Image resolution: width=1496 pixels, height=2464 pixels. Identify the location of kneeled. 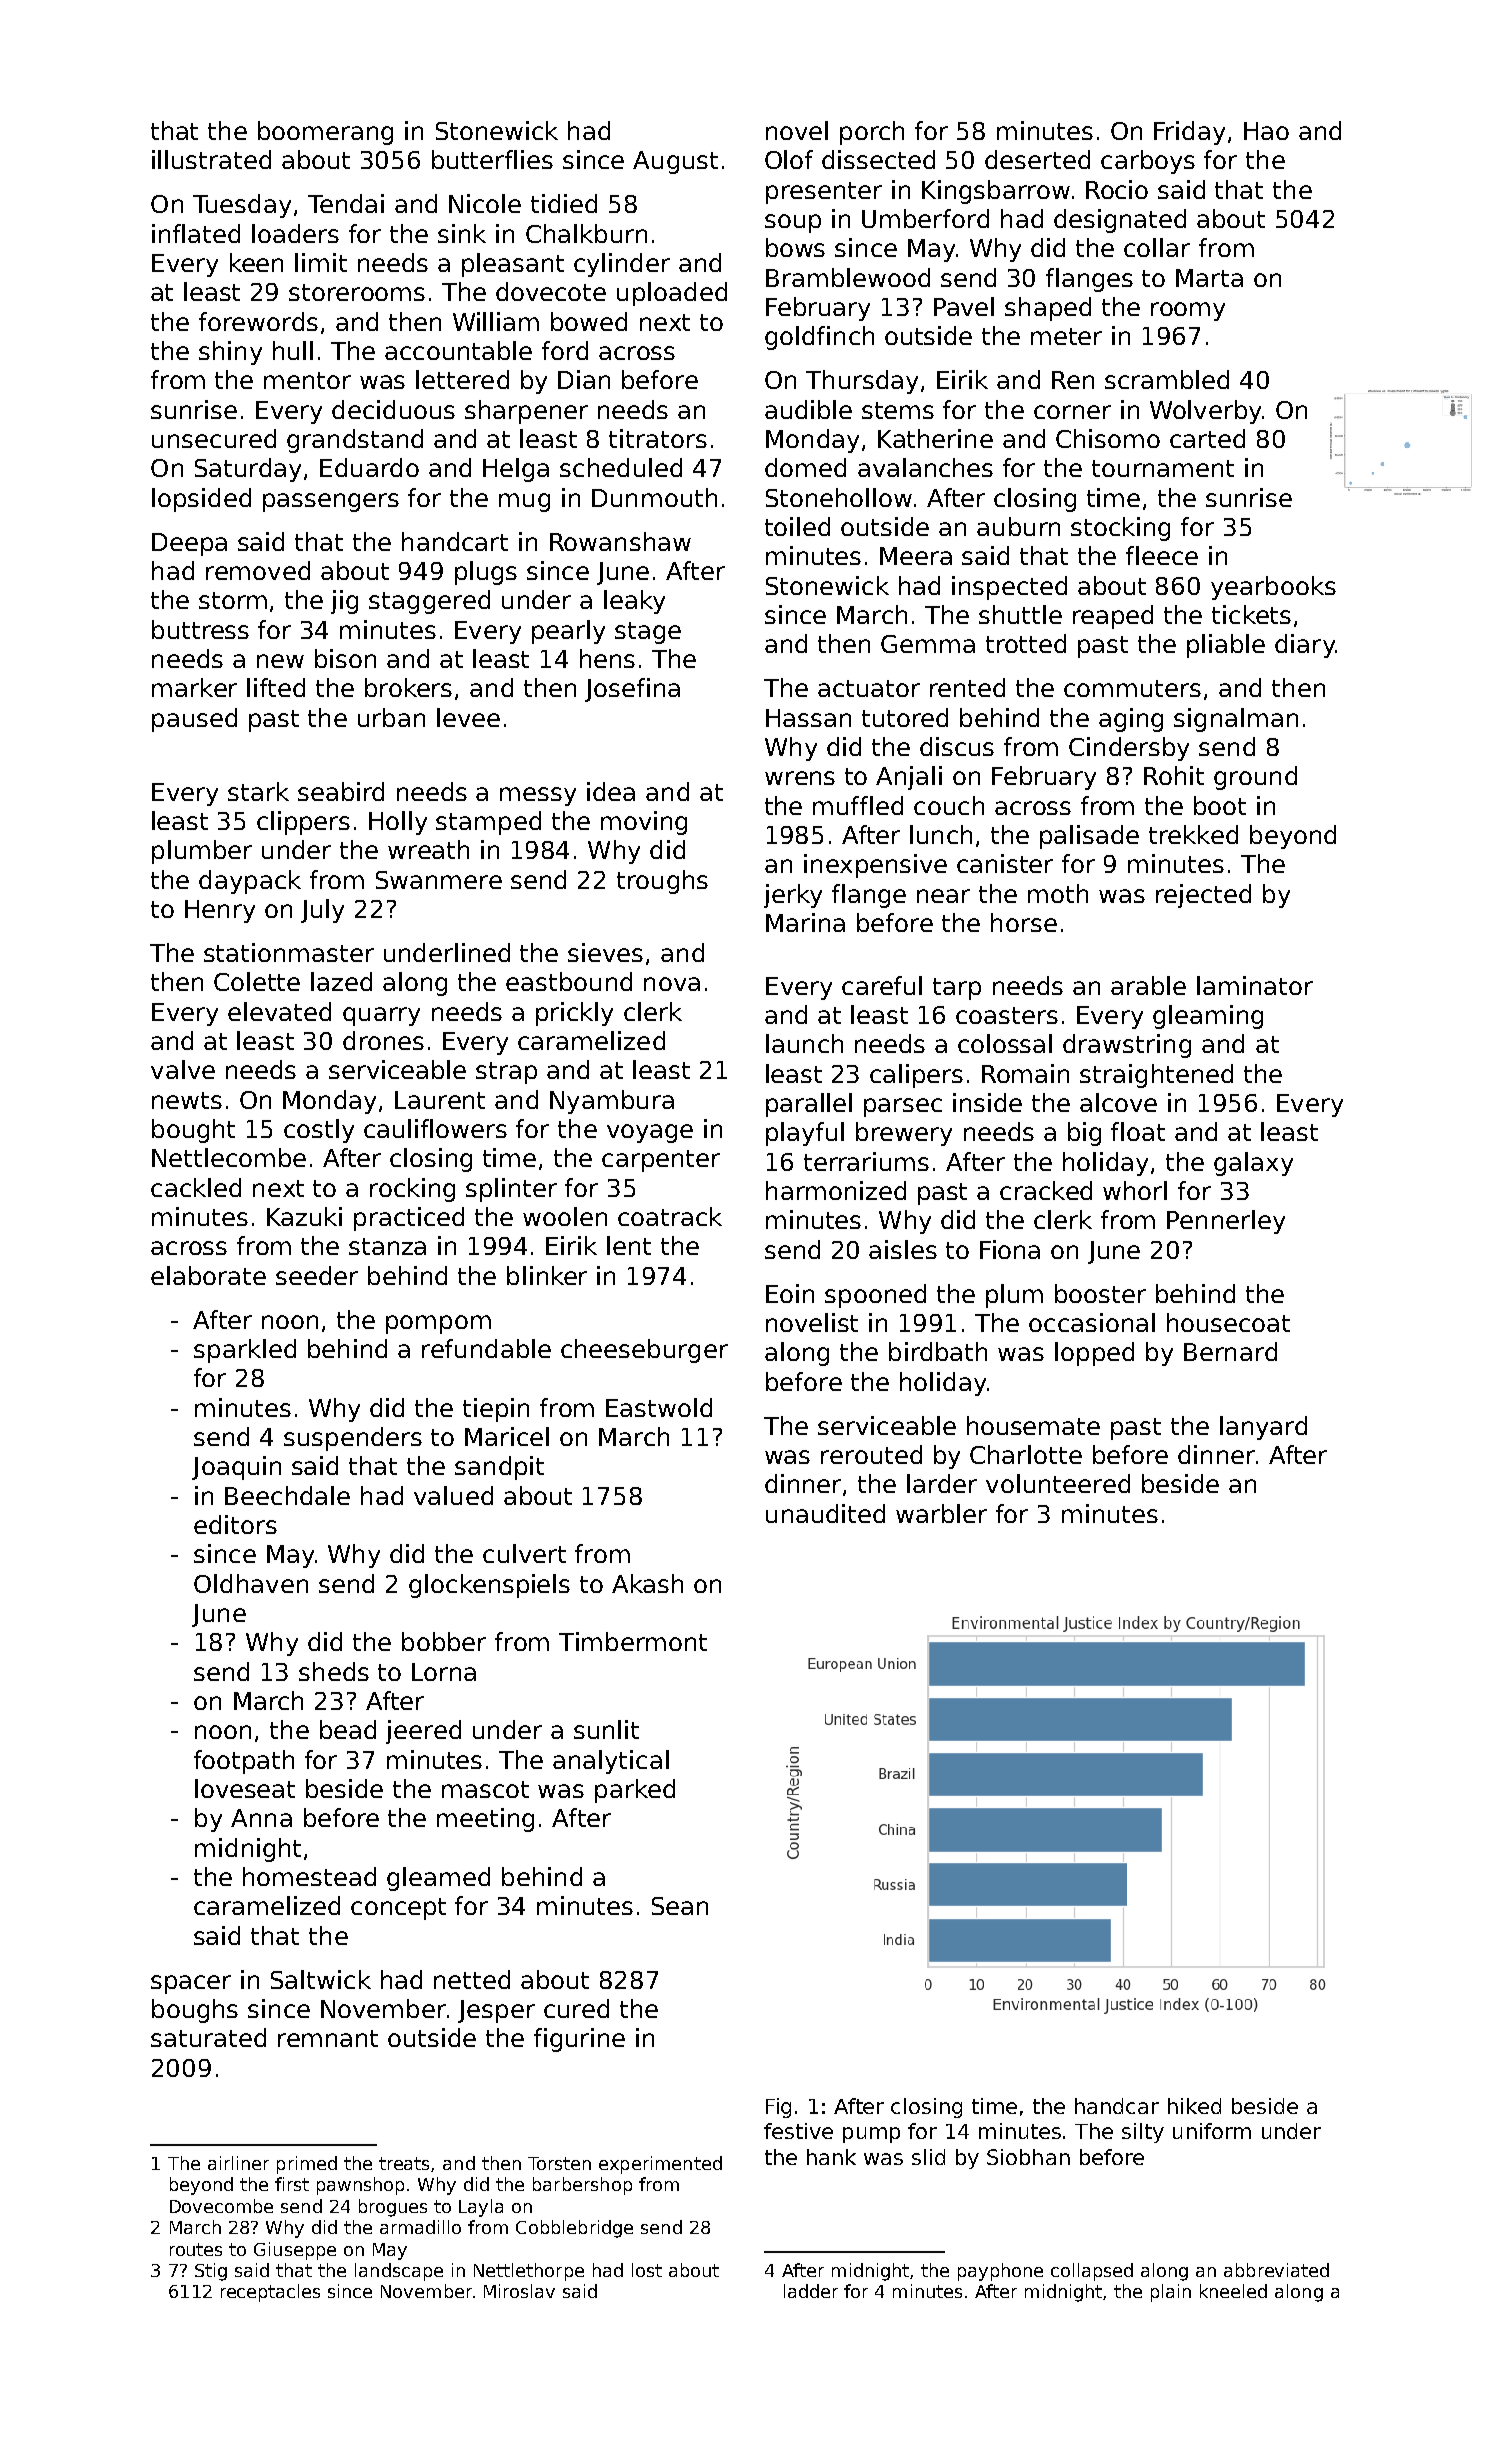
(1233, 2291).
